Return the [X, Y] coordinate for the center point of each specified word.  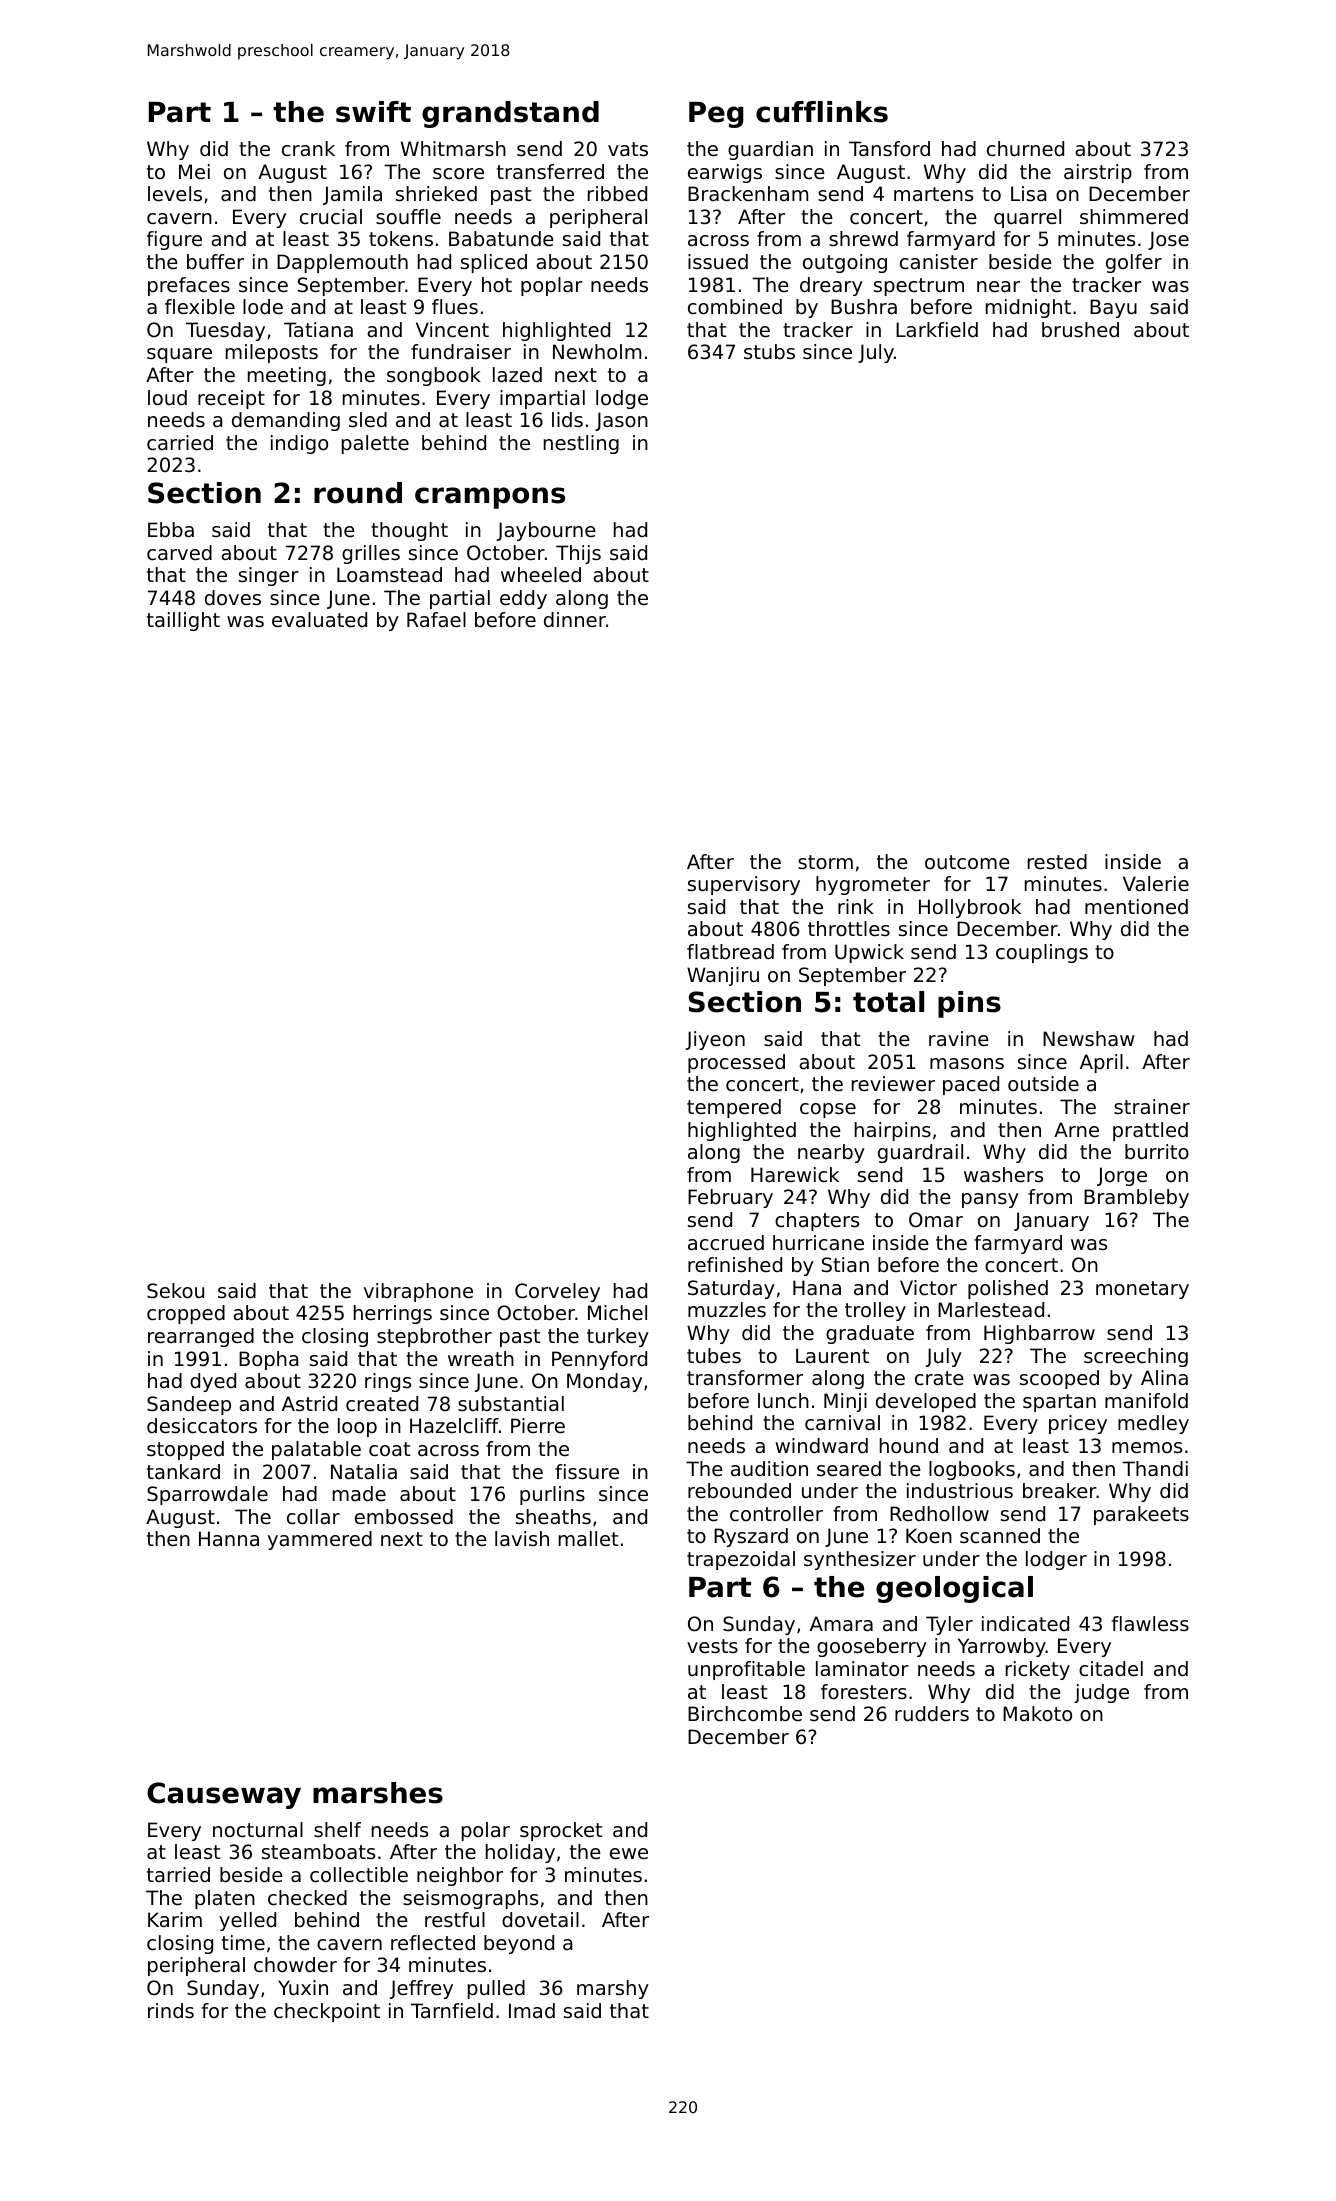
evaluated [319, 620]
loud [167, 398]
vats [628, 149]
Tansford [889, 149]
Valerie [1156, 884]
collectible [359, 1875]
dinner [575, 619]
